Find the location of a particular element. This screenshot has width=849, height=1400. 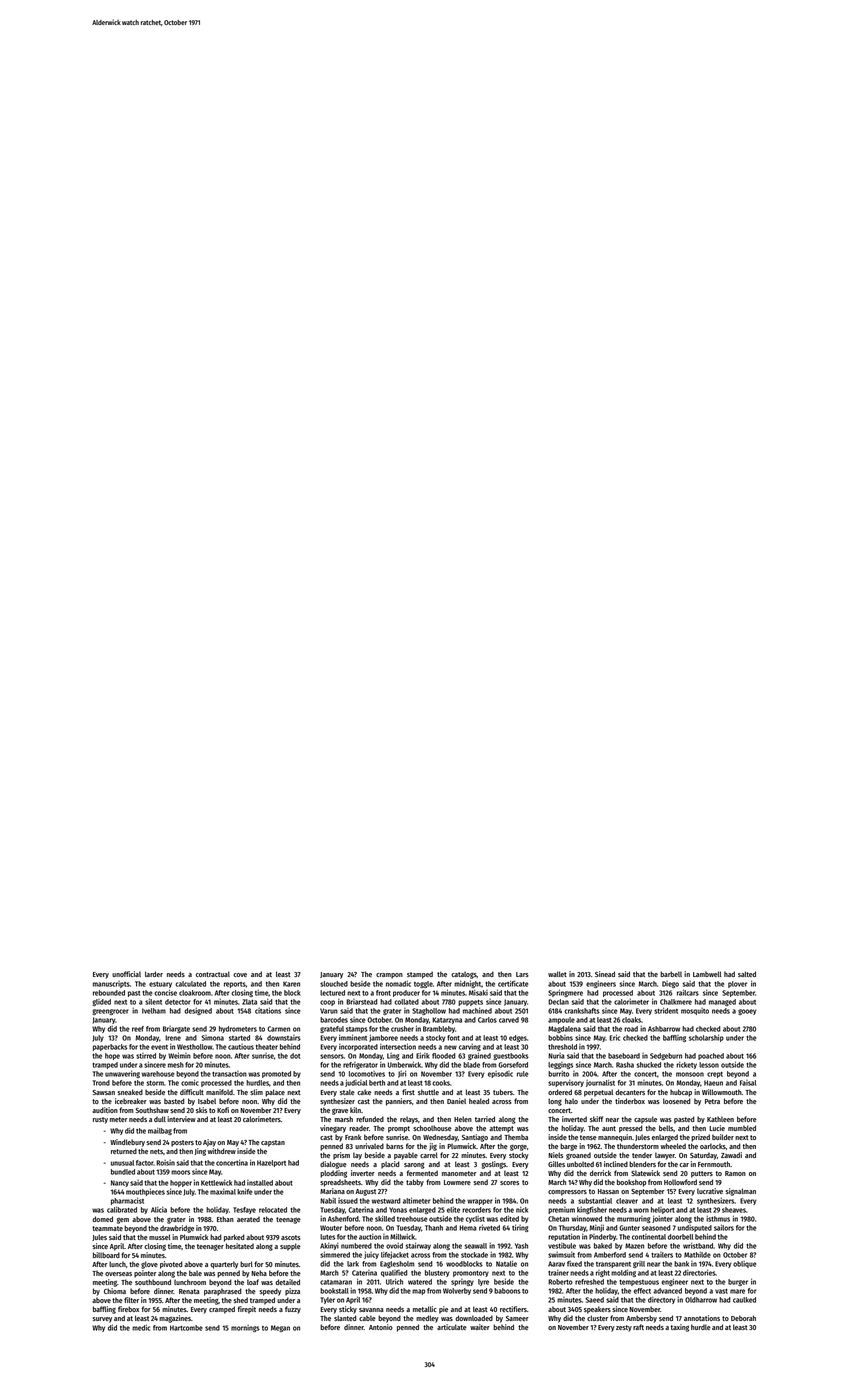

Jiri is located at coordinates (402, 1074).
